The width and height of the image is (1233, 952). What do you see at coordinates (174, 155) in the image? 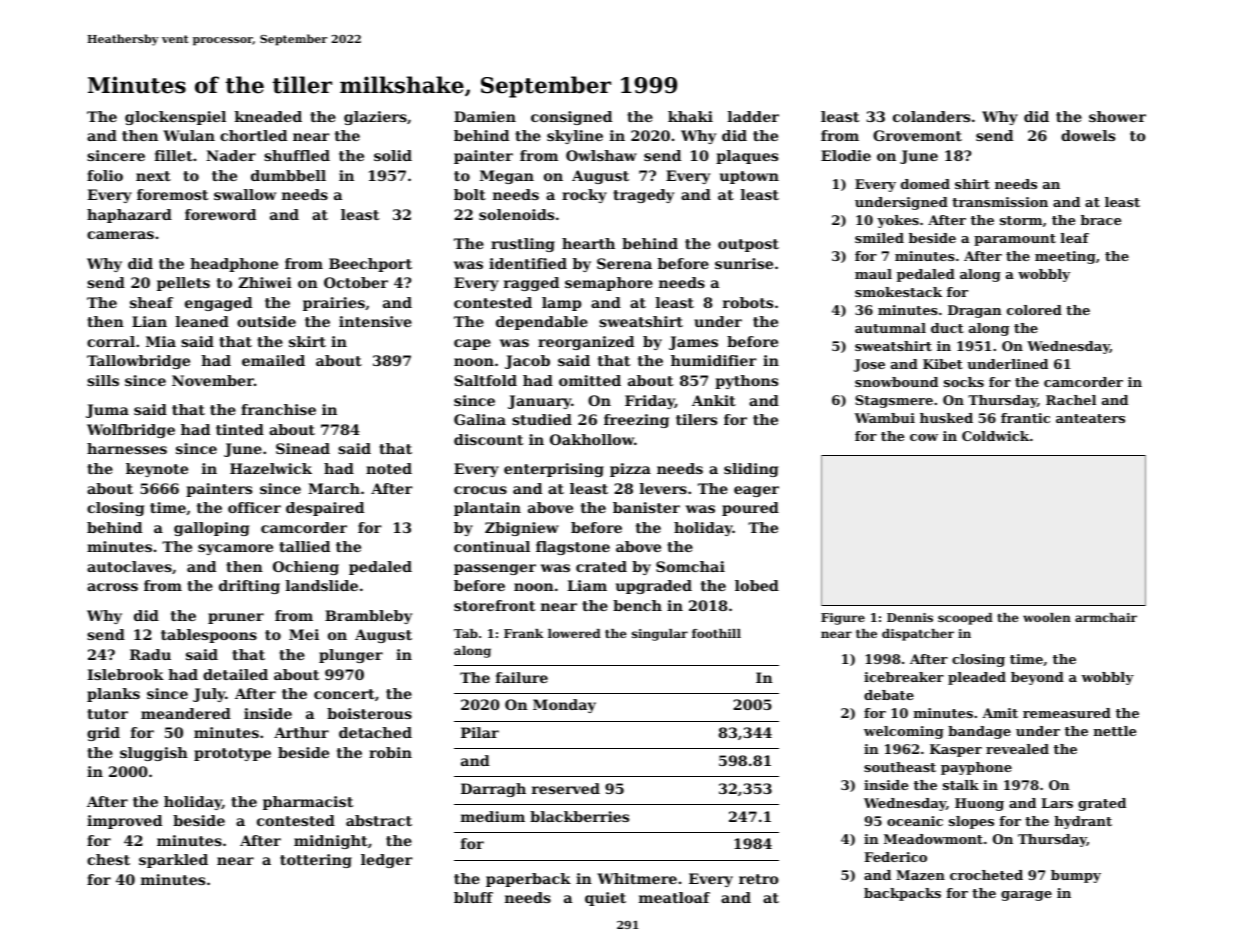
I see `fillet` at bounding box center [174, 155].
